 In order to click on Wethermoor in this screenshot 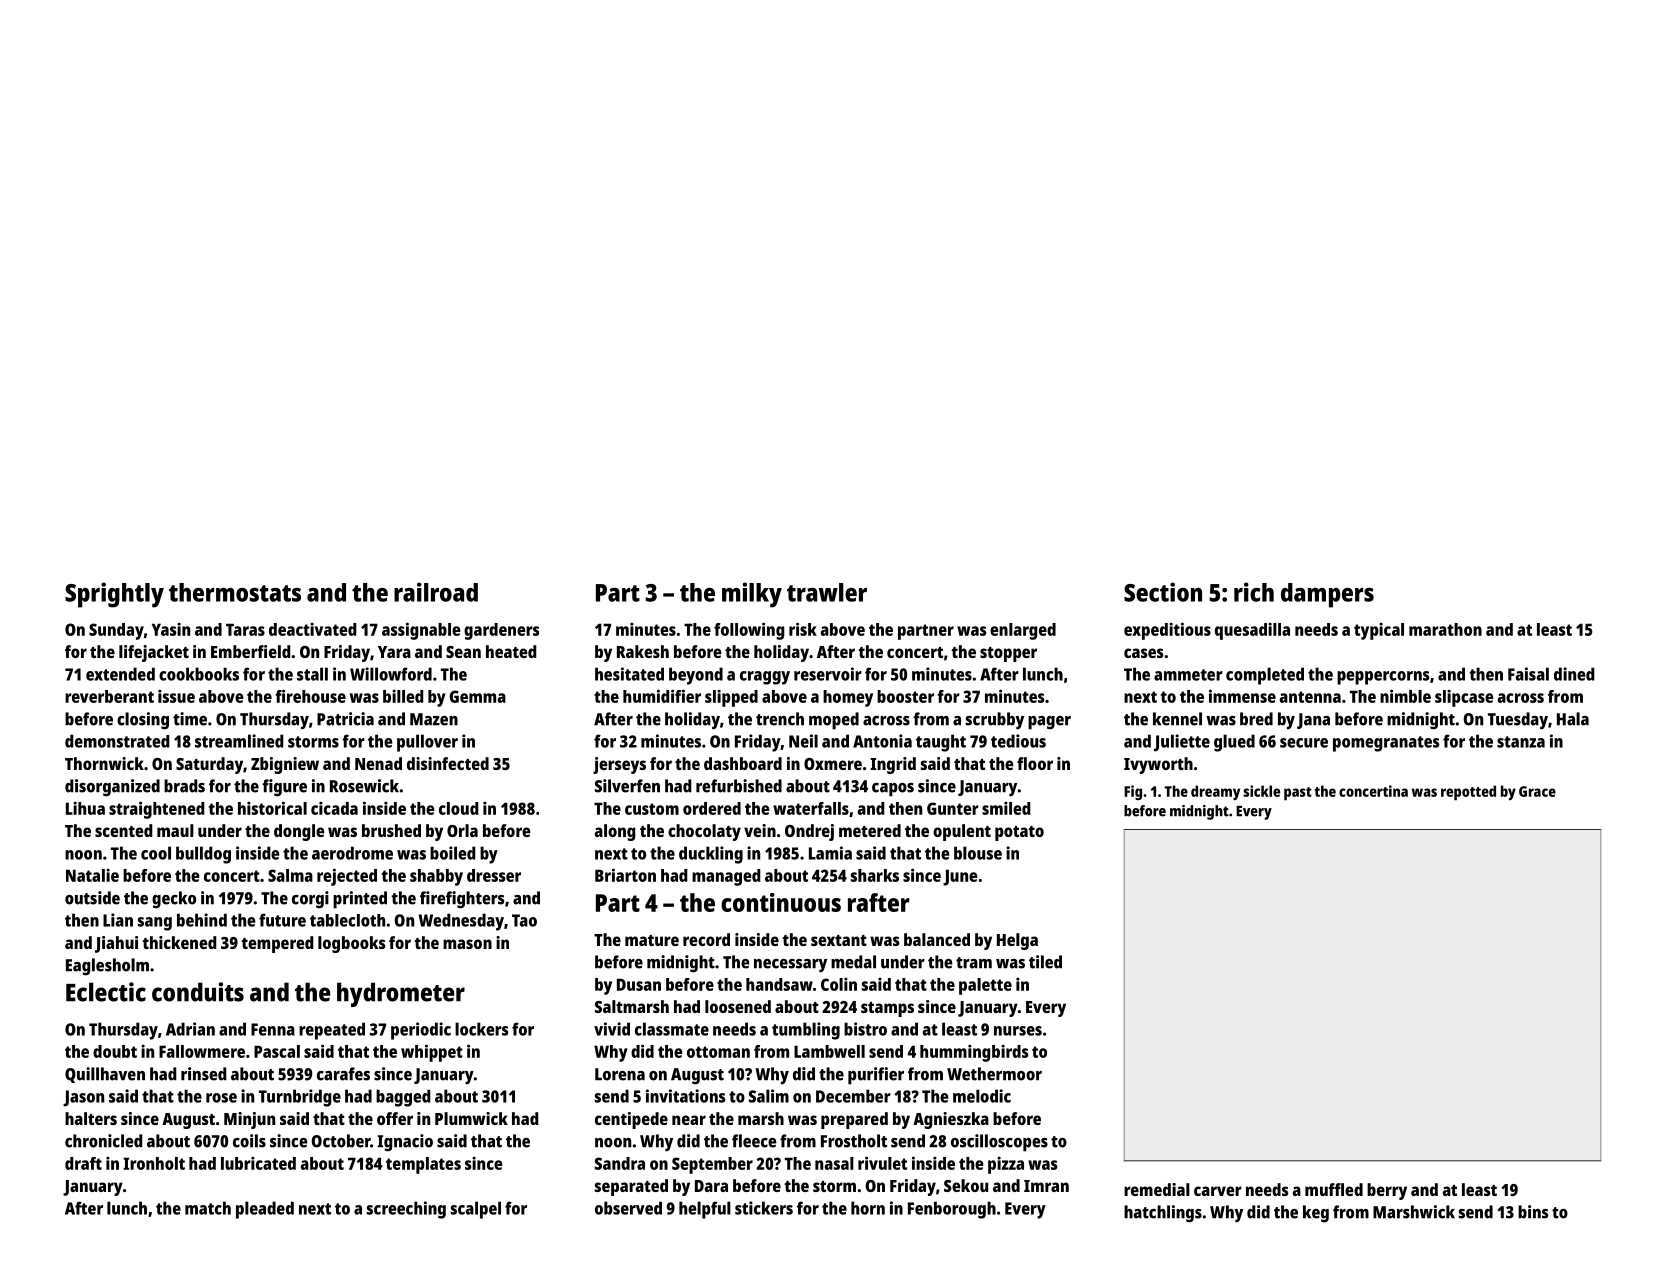, I will do `click(994, 1074)`.
